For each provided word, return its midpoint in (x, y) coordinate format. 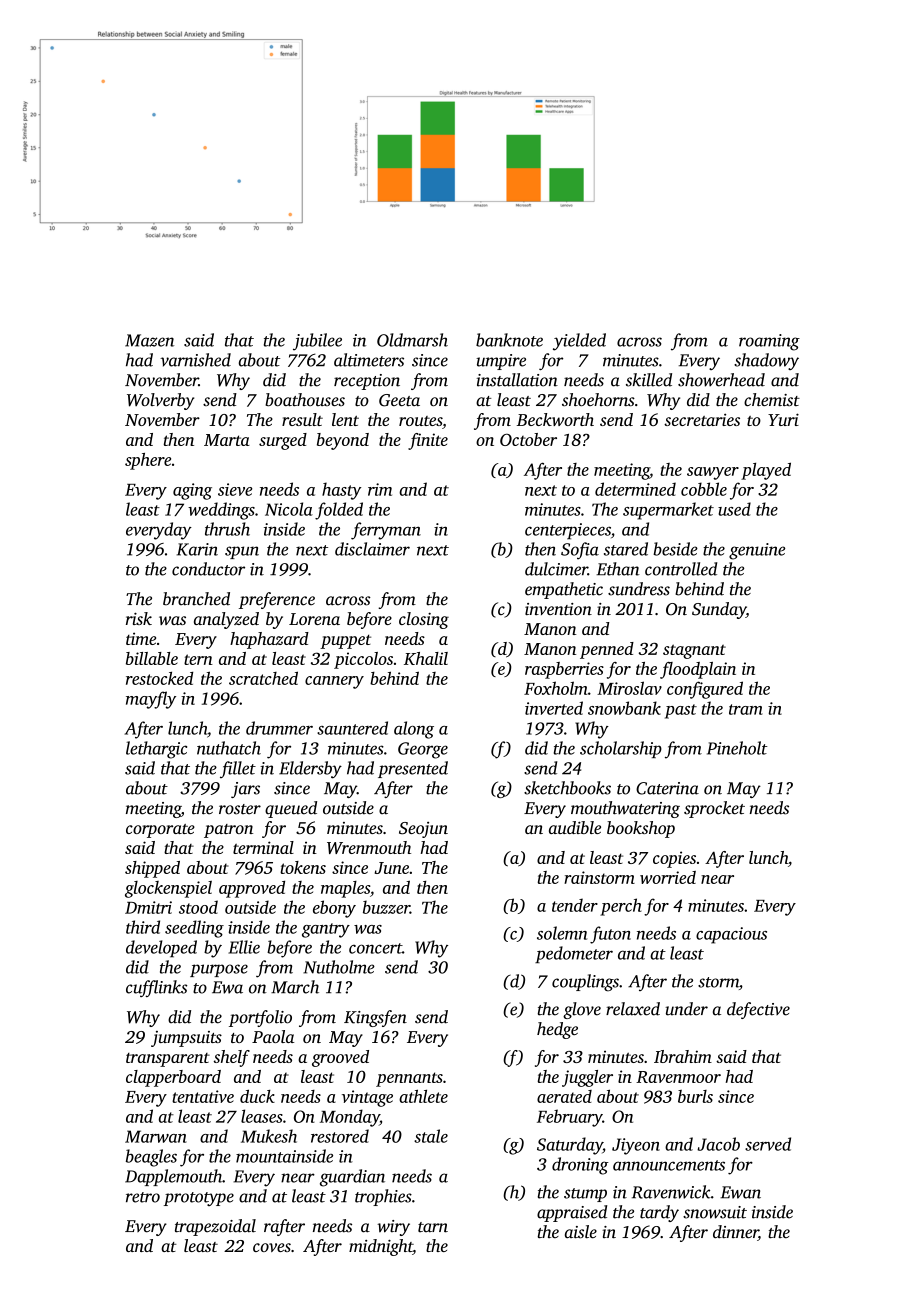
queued (291, 809)
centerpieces (568, 531)
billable (152, 658)
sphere (148, 461)
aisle (581, 1232)
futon (610, 935)
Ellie (244, 947)
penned (607, 650)
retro (143, 1197)
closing (424, 620)
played (766, 471)
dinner (735, 1233)
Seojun (423, 830)
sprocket (714, 809)
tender (575, 905)
